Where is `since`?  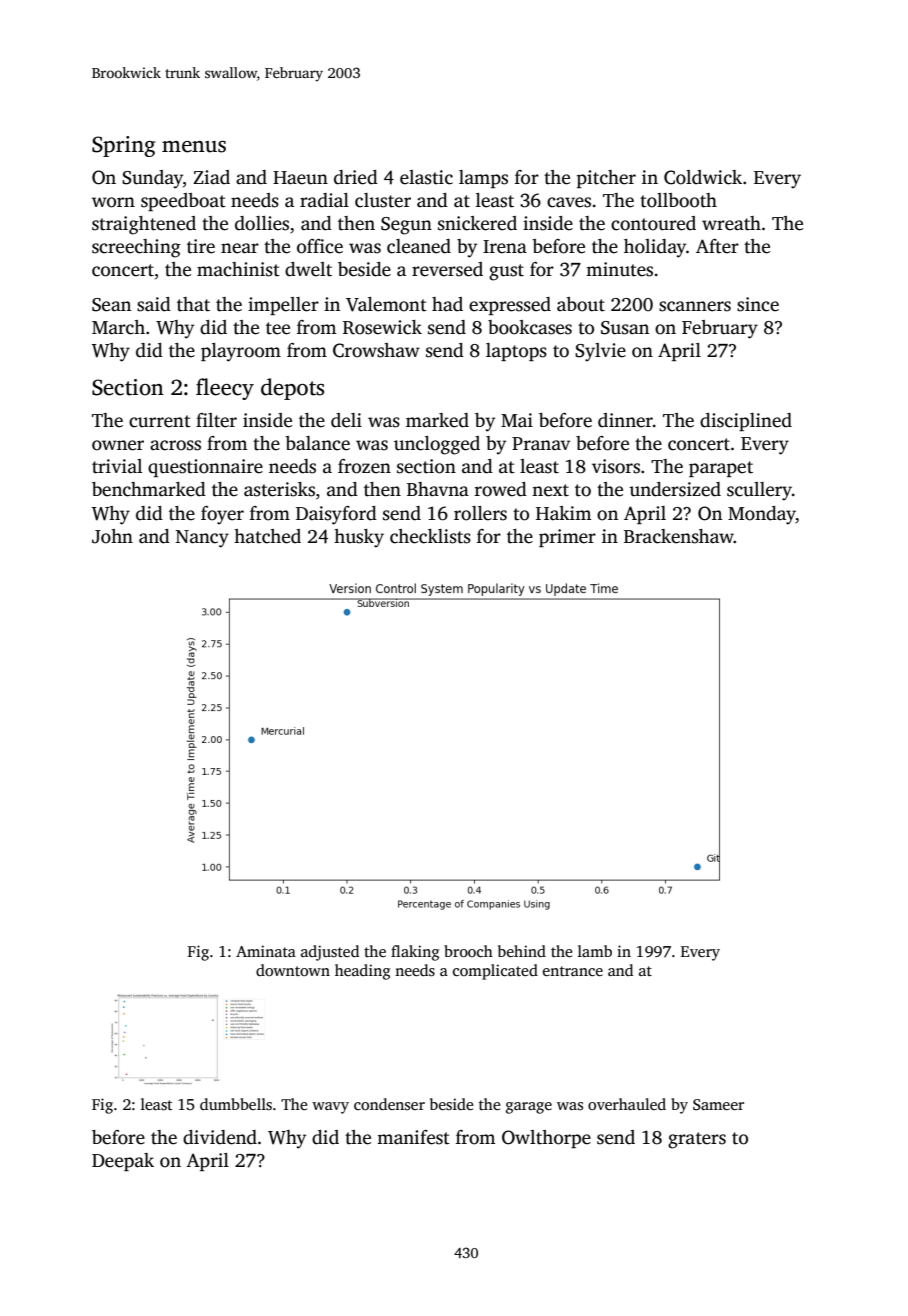 since is located at coordinates (758, 304).
